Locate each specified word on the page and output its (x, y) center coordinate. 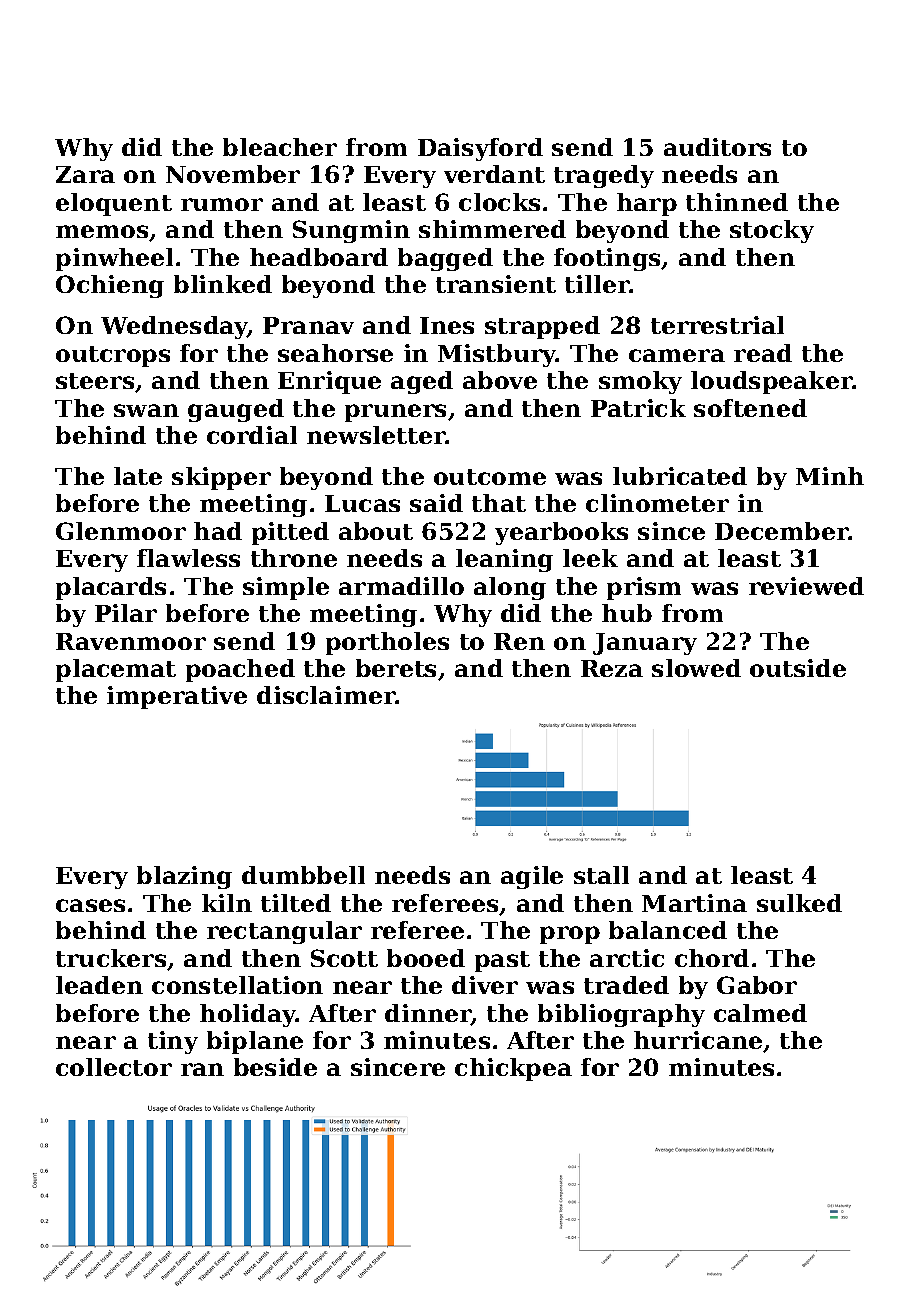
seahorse (335, 353)
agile (532, 877)
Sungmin (351, 231)
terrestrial (717, 325)
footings (608, 259)
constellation (237, 985)
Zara (85, 174)
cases (90, 905)
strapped (542, 327)
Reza (612, 668)
